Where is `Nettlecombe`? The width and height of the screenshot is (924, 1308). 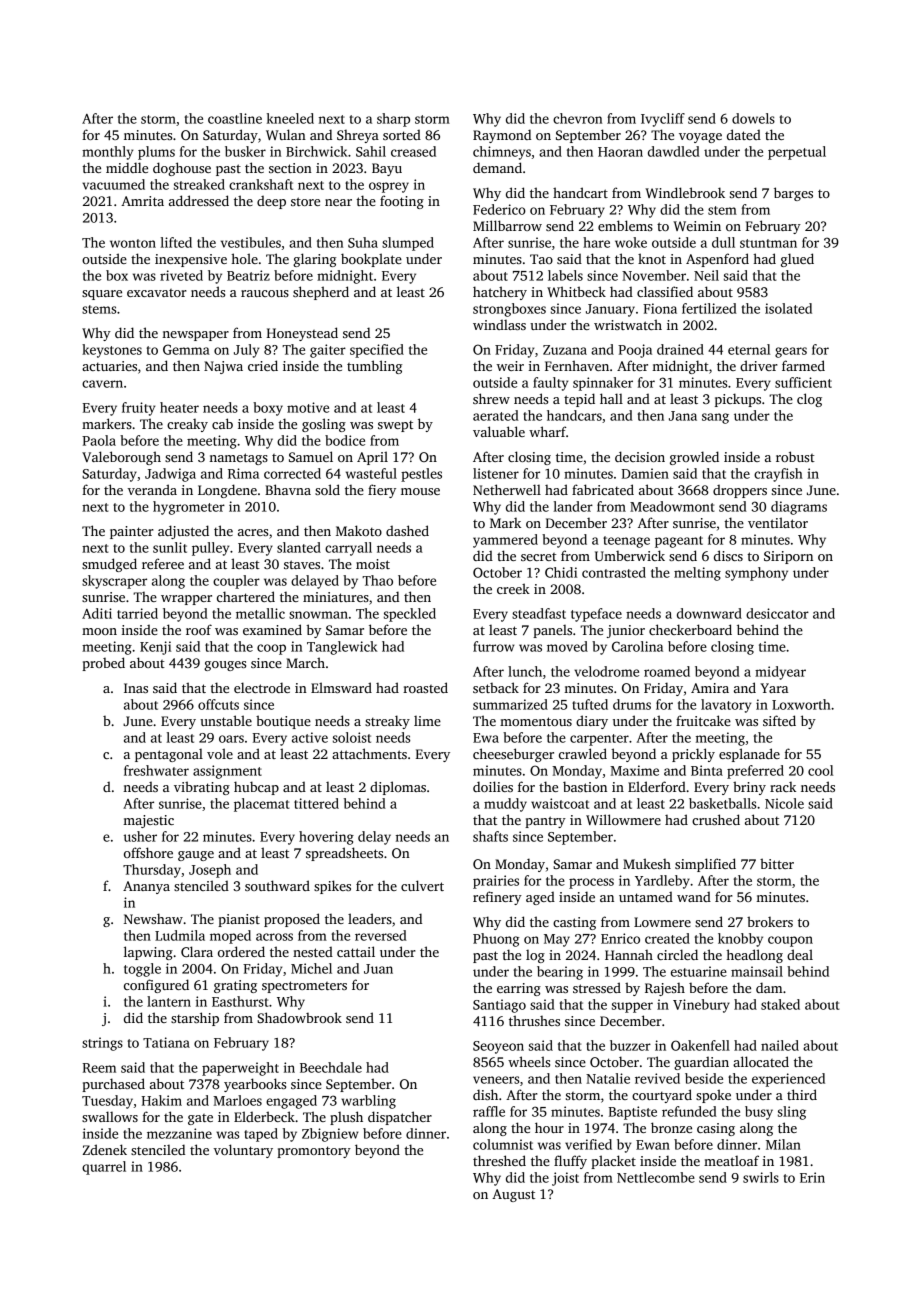 Nettlecombe is located at coordinates (656, 1177).
